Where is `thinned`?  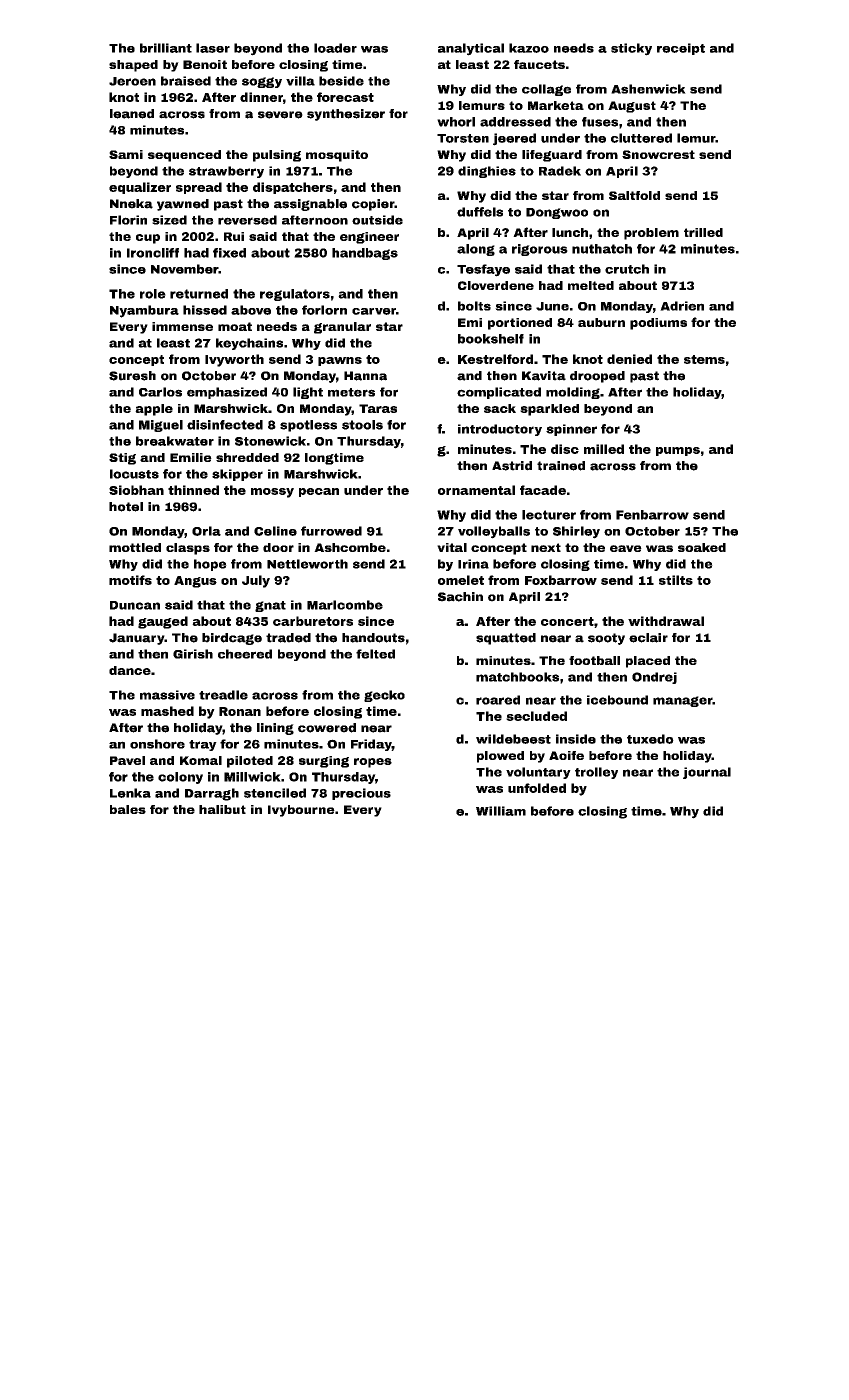
thinned is located at coordinates (193, 490).
